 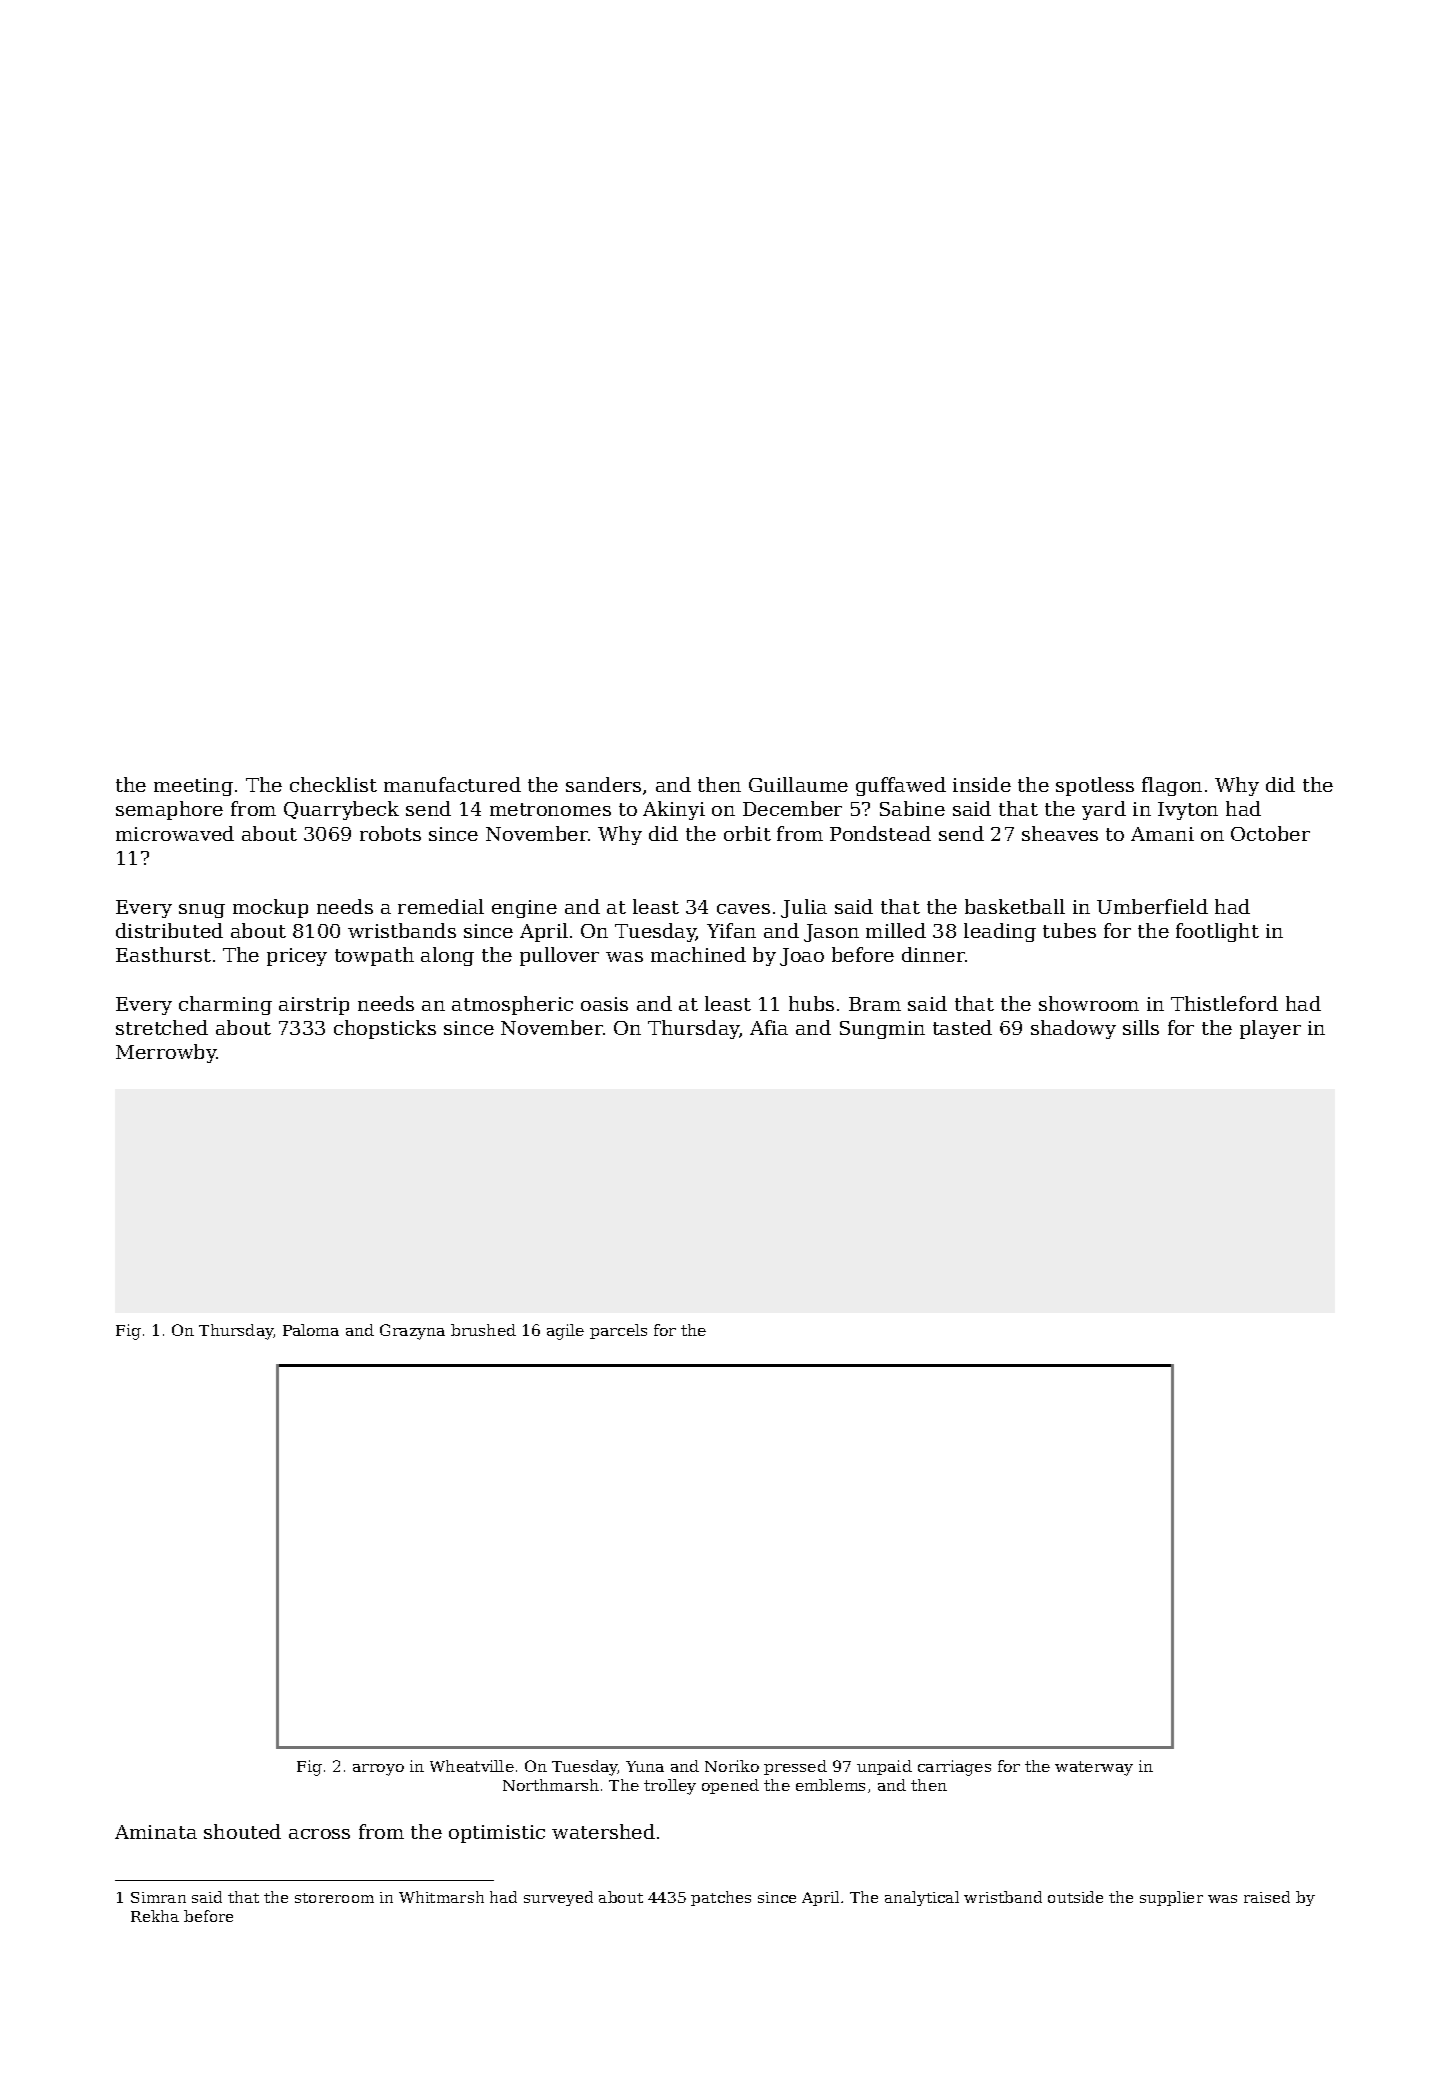 What do you see at coordinates (645, 1766) in the image?
I see `Yuna` at bounding box center [645, 1766].
